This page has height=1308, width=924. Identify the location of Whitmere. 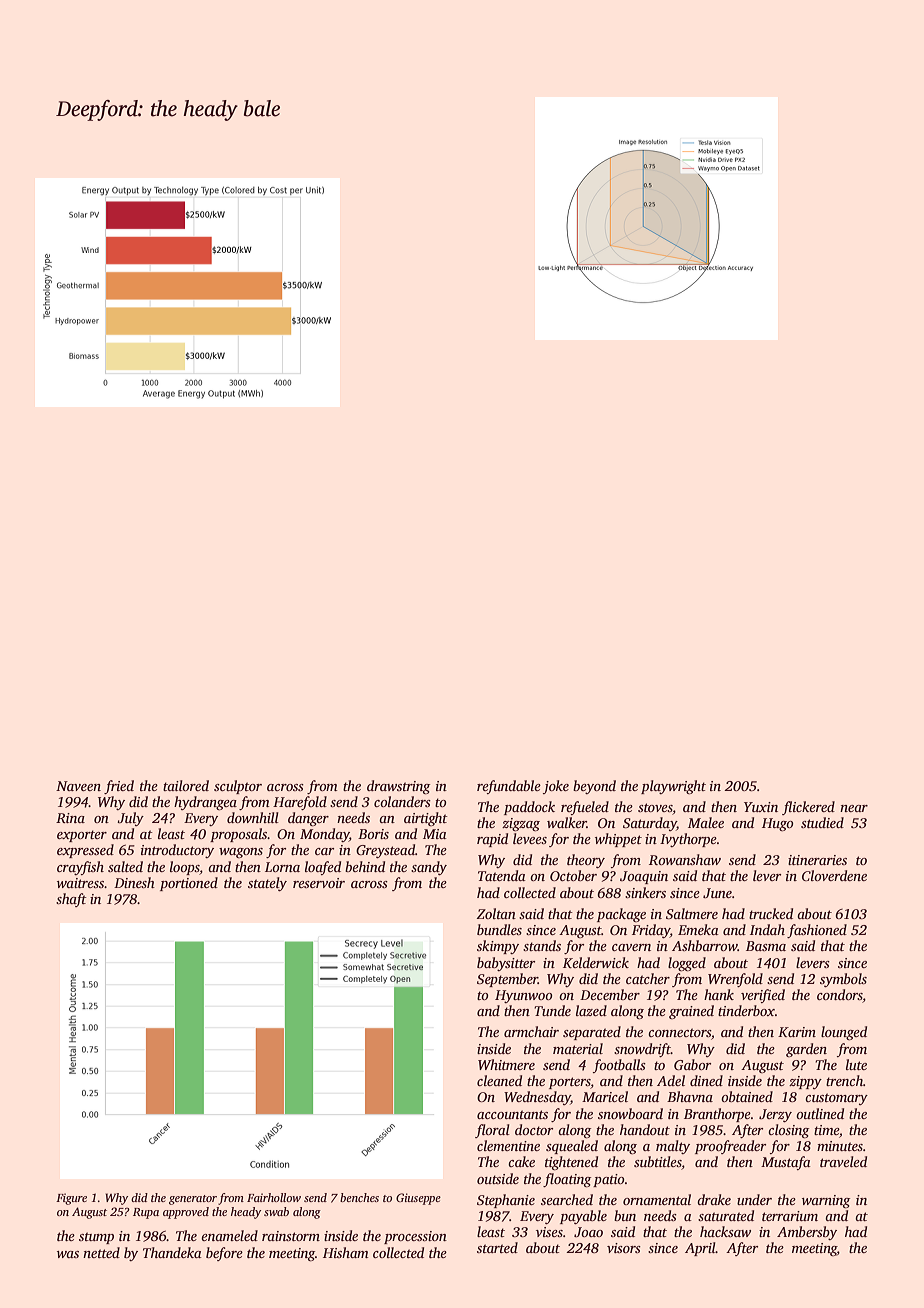
(506, 1064).
